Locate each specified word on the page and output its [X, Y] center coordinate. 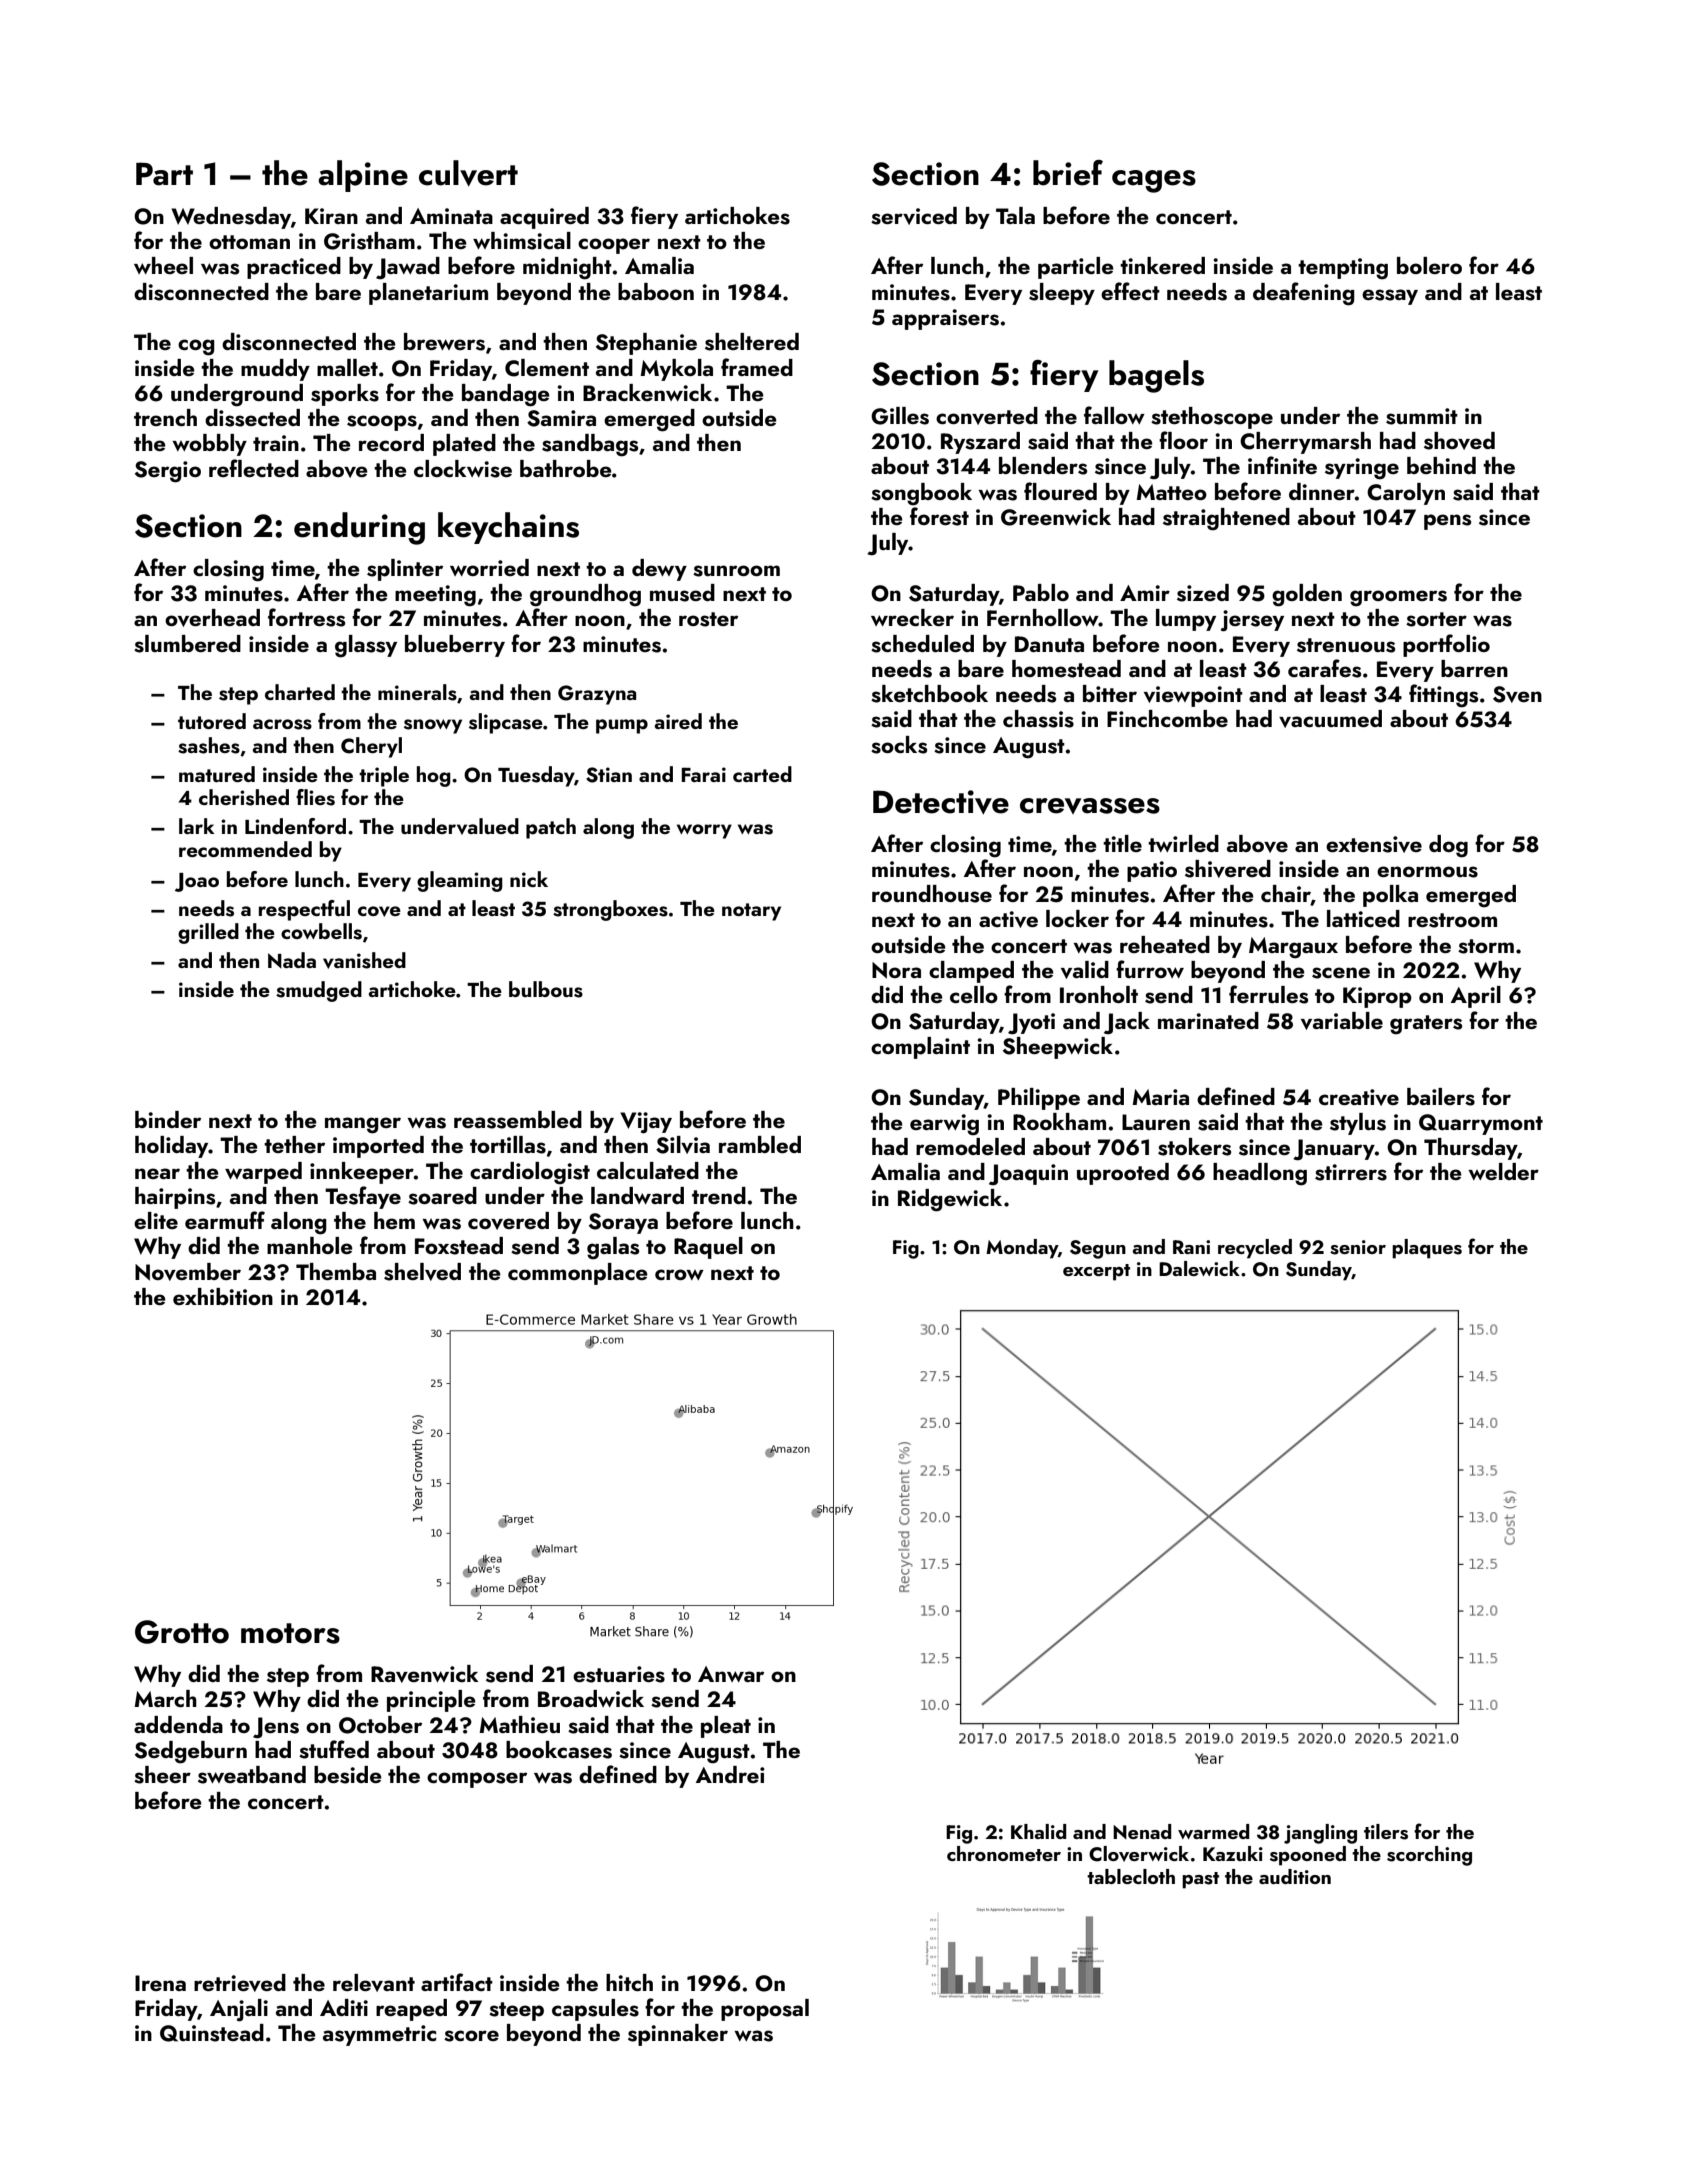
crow [679, 1274]
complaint [920, 1048]
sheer [162, 1775]
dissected [252, 418]
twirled [1183, 843]
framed [757, 367]
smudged [319, 991]
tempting [1343, 269]
